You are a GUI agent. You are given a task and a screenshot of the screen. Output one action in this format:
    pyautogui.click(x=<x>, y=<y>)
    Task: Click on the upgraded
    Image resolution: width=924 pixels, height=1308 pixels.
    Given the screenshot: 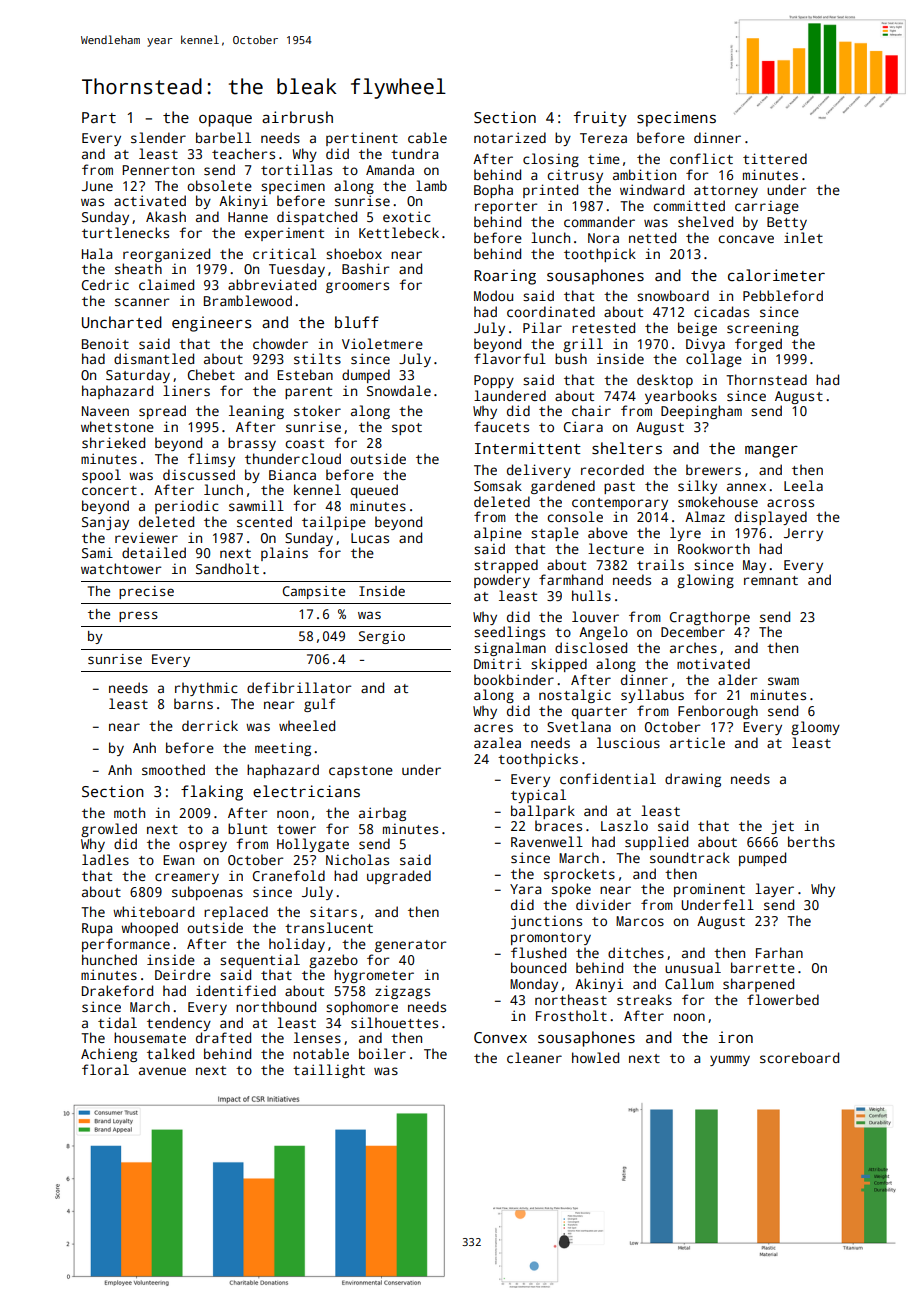 What is the action you would take?
    pyautogui.click(x=399, y=877)
